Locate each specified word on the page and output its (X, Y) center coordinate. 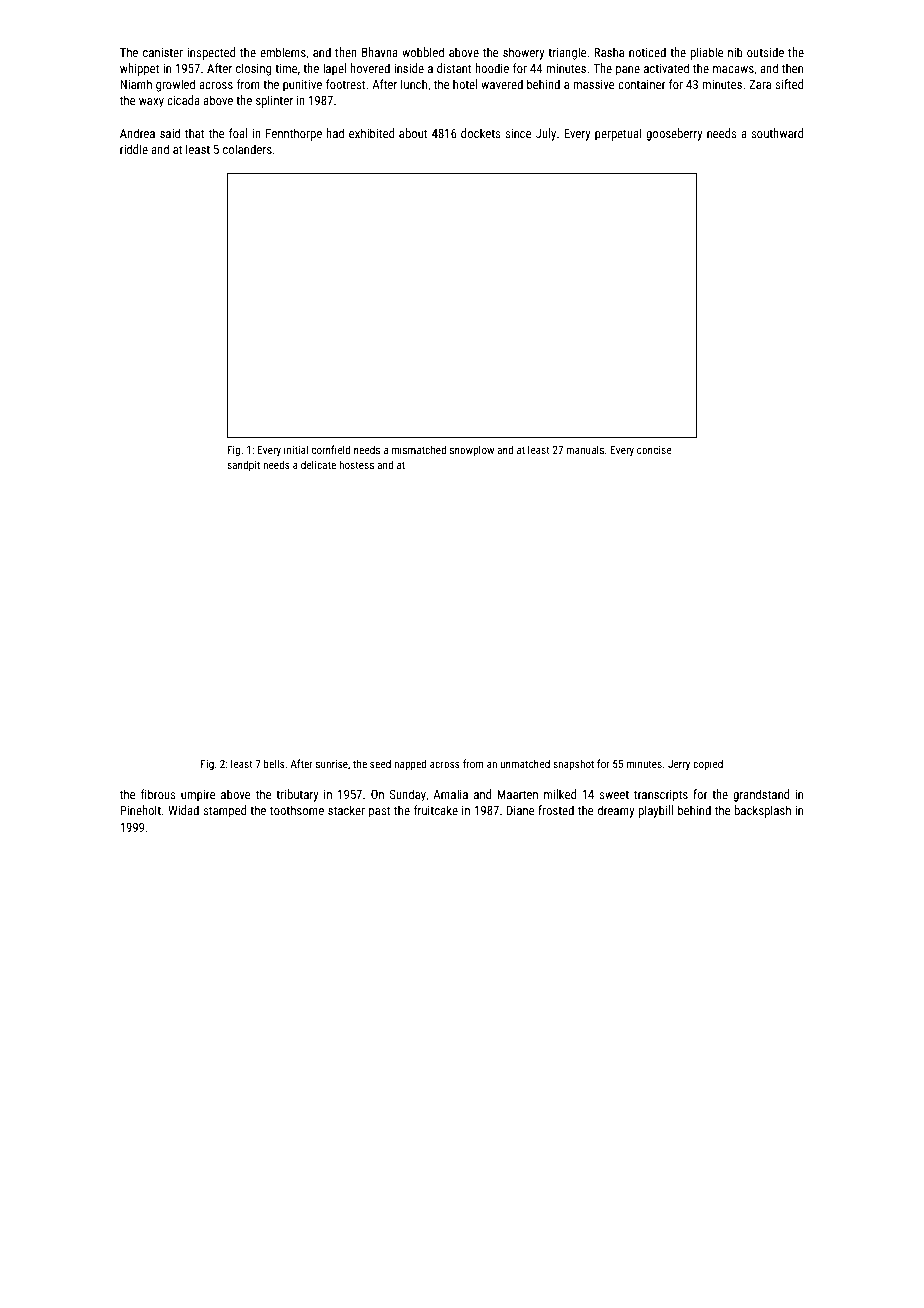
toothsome (297, 810)
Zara (760, 84)
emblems (283, 52)
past (379, 812)
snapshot (573, 764)
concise (654, 450)
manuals (585, 449)
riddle (134, 149)
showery (524, 53)
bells (274, 763)
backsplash (762, 811)
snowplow (472, 450)
